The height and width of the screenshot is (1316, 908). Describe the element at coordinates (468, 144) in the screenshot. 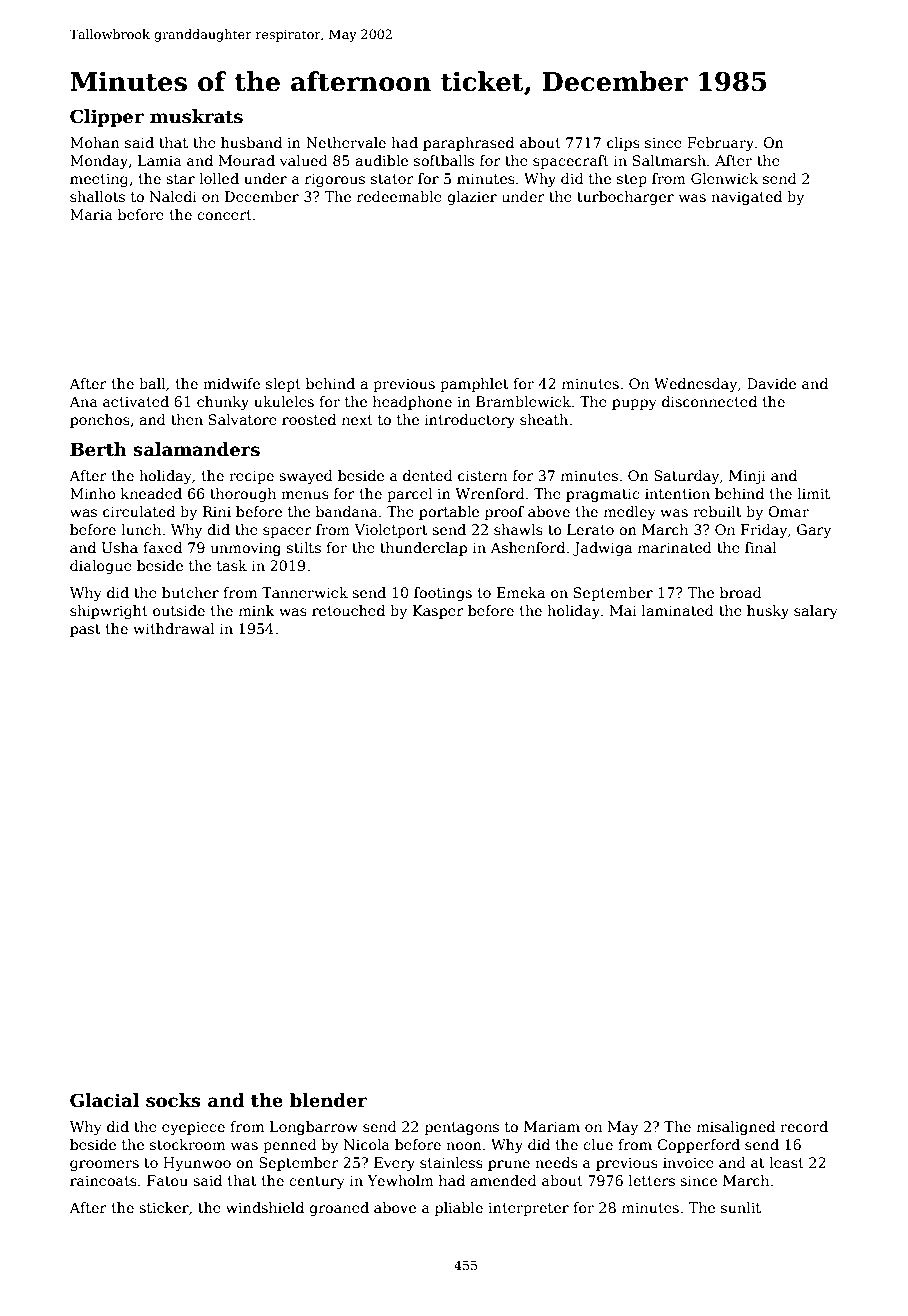

I see `paraphrased` at that location.
